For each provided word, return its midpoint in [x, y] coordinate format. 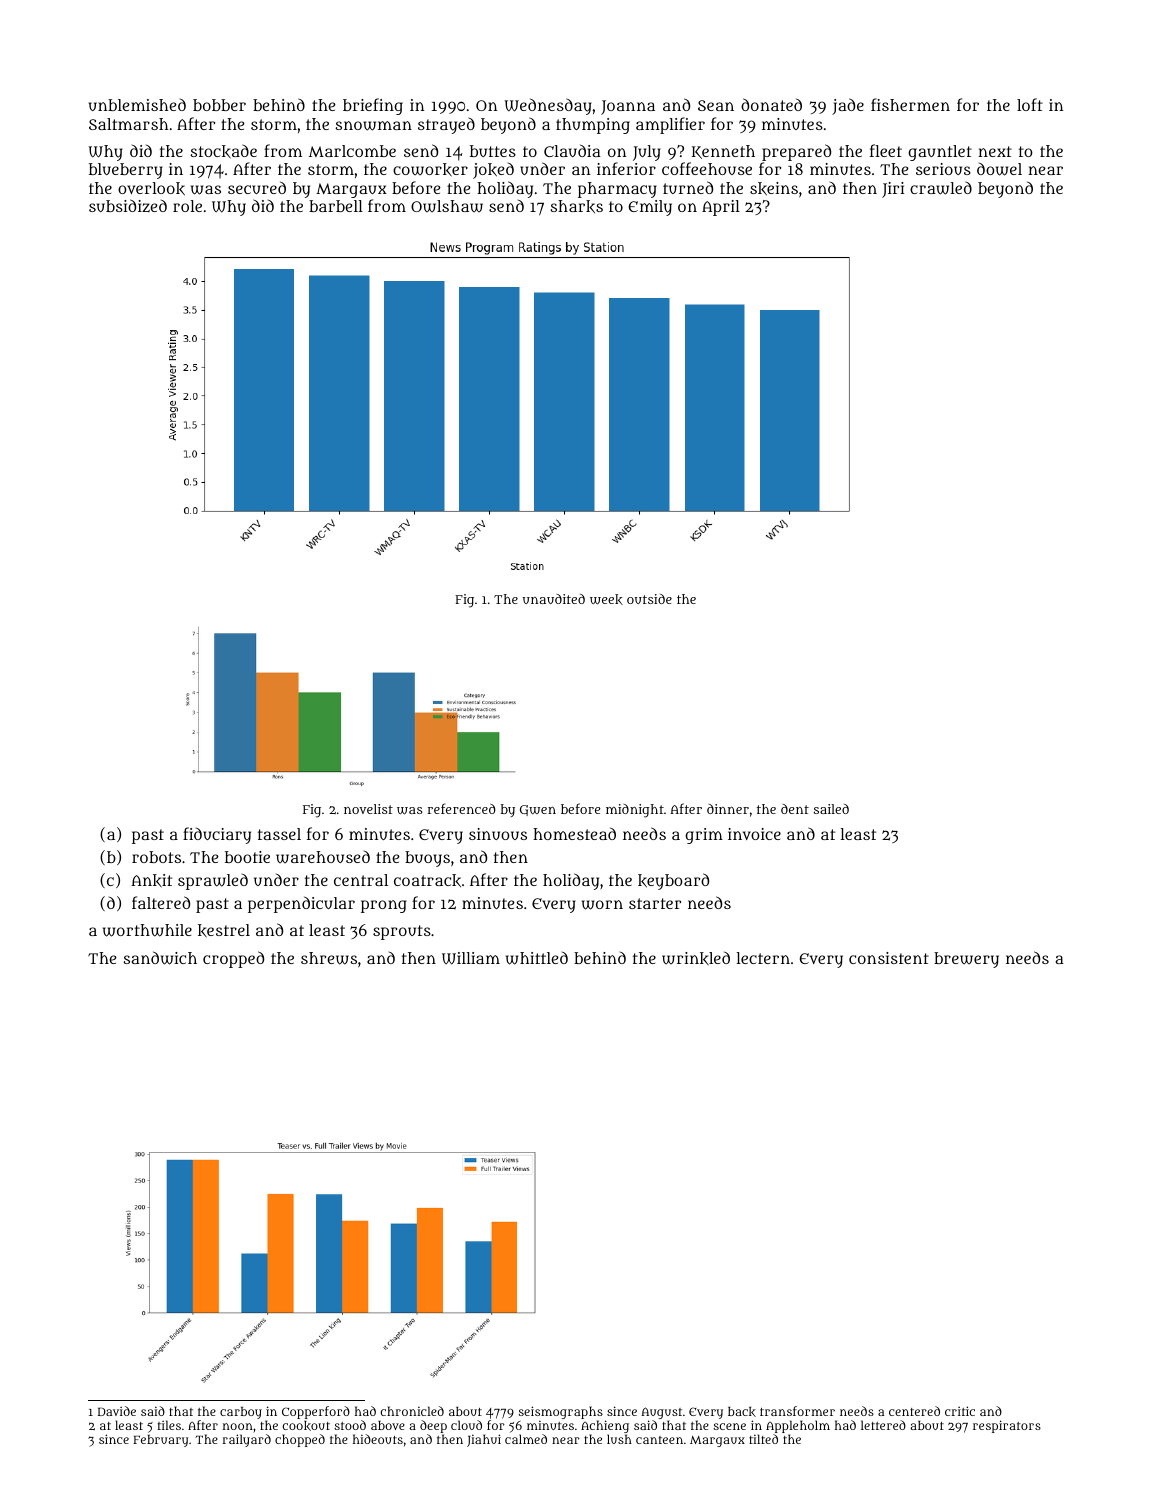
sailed [831, 809]
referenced [462, 808]
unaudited [554, 599]
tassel [279, 834]
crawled [941, 188]
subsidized [128, 205]
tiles [169, 1425]
